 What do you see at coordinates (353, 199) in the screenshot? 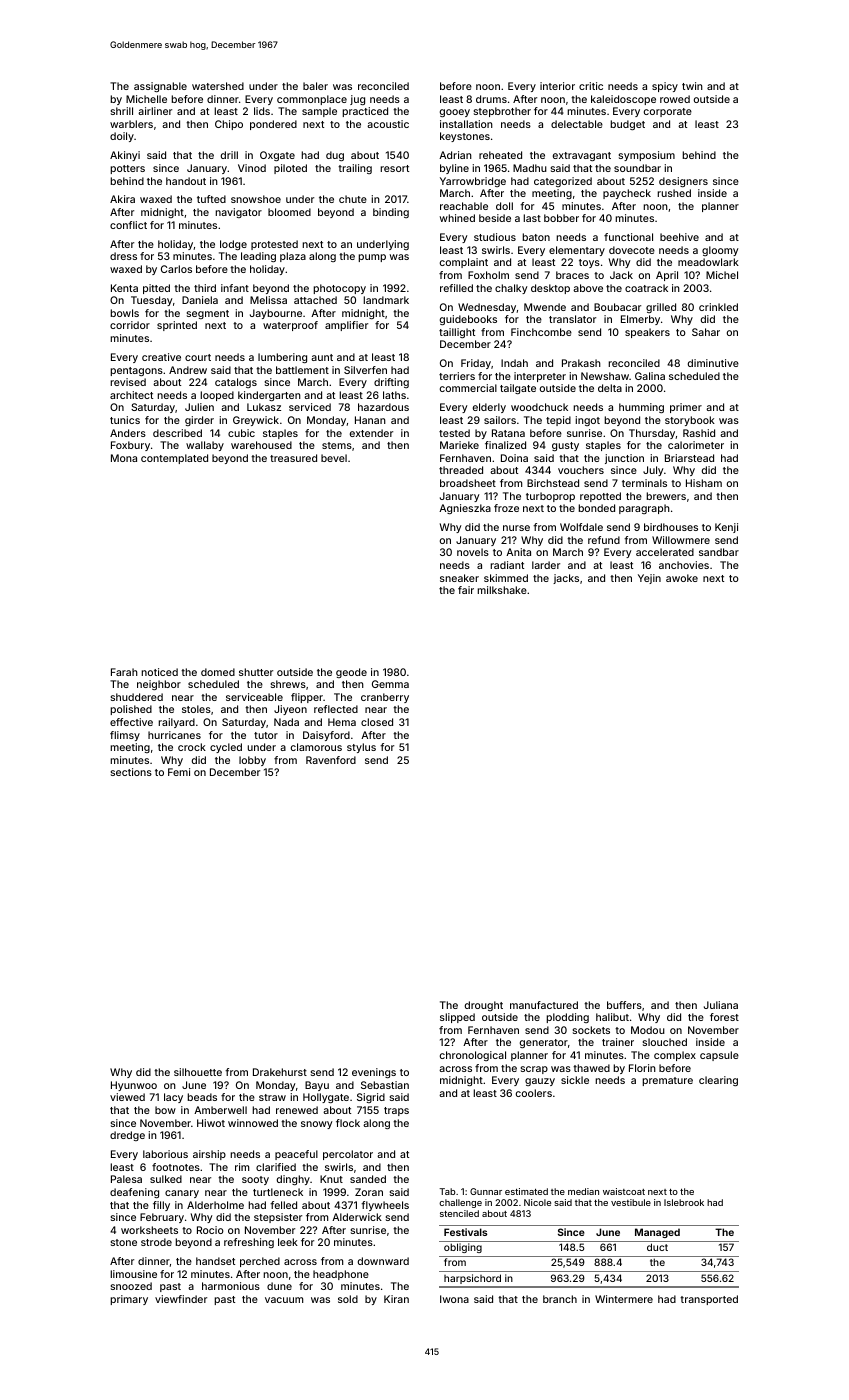
I see `chute` at bounding box center [353, 199].
